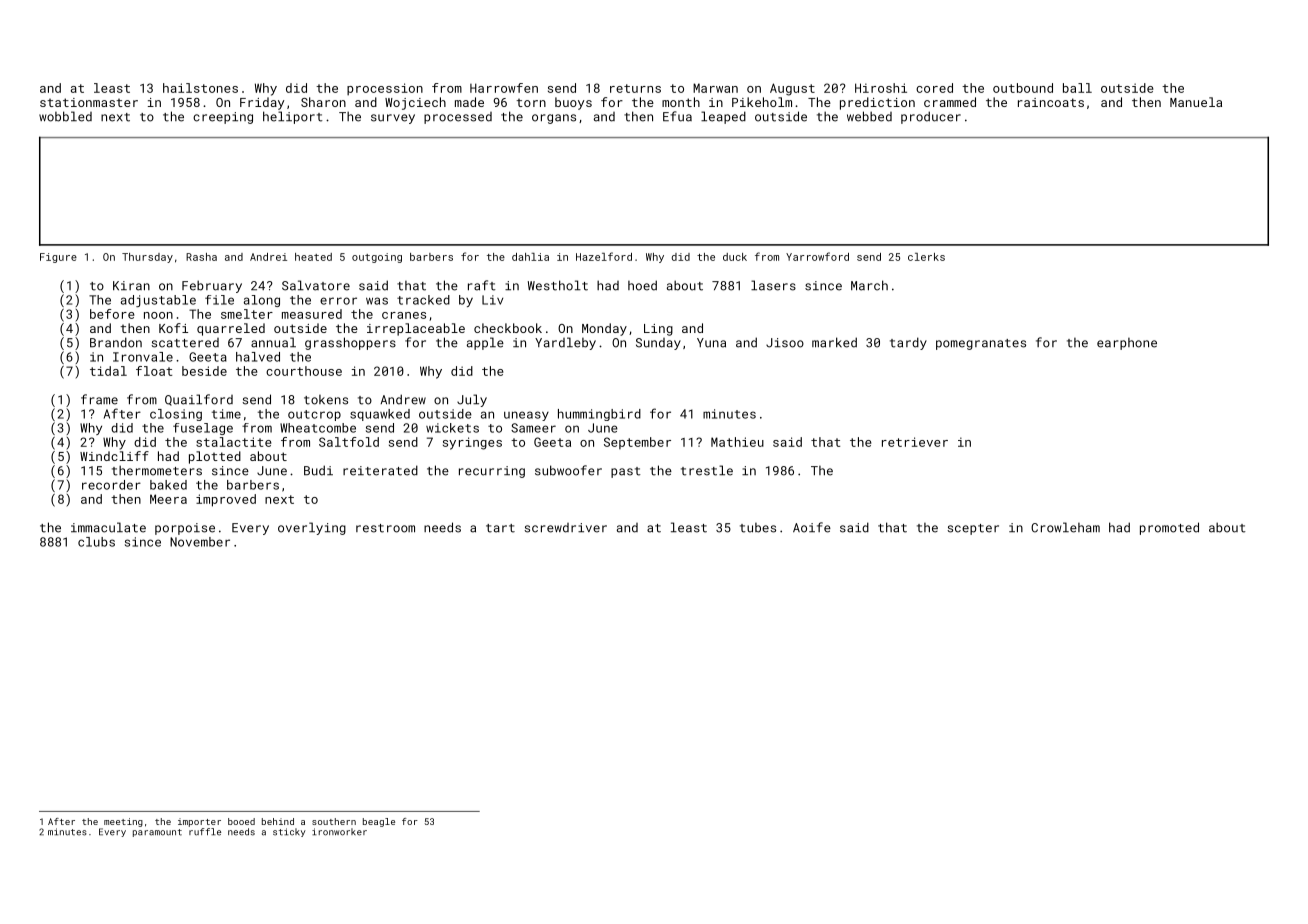 The image size is (1308, 924). I want to click on producer, so click(931, 117).
